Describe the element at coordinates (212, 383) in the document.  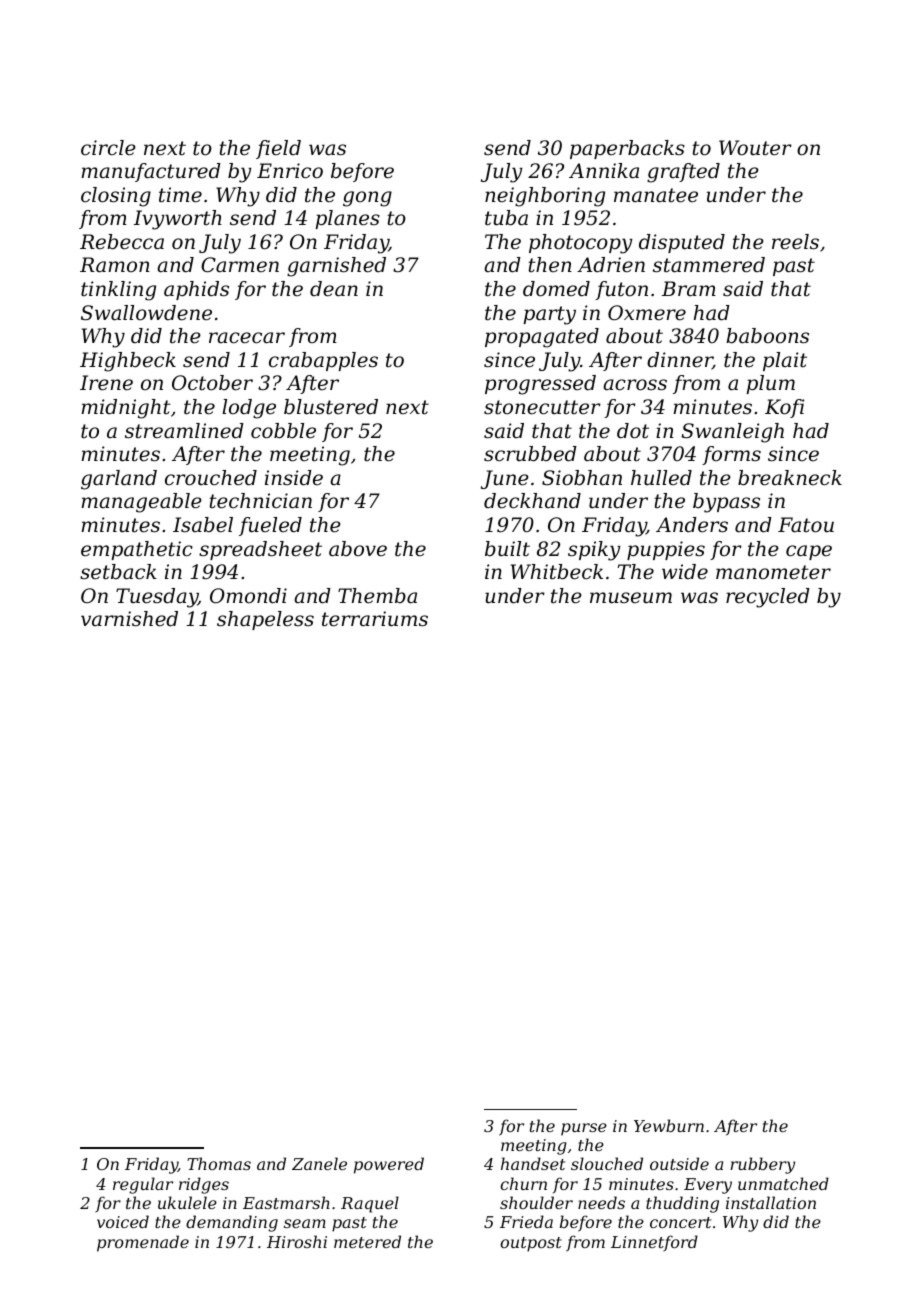
I see `October` at that location.
